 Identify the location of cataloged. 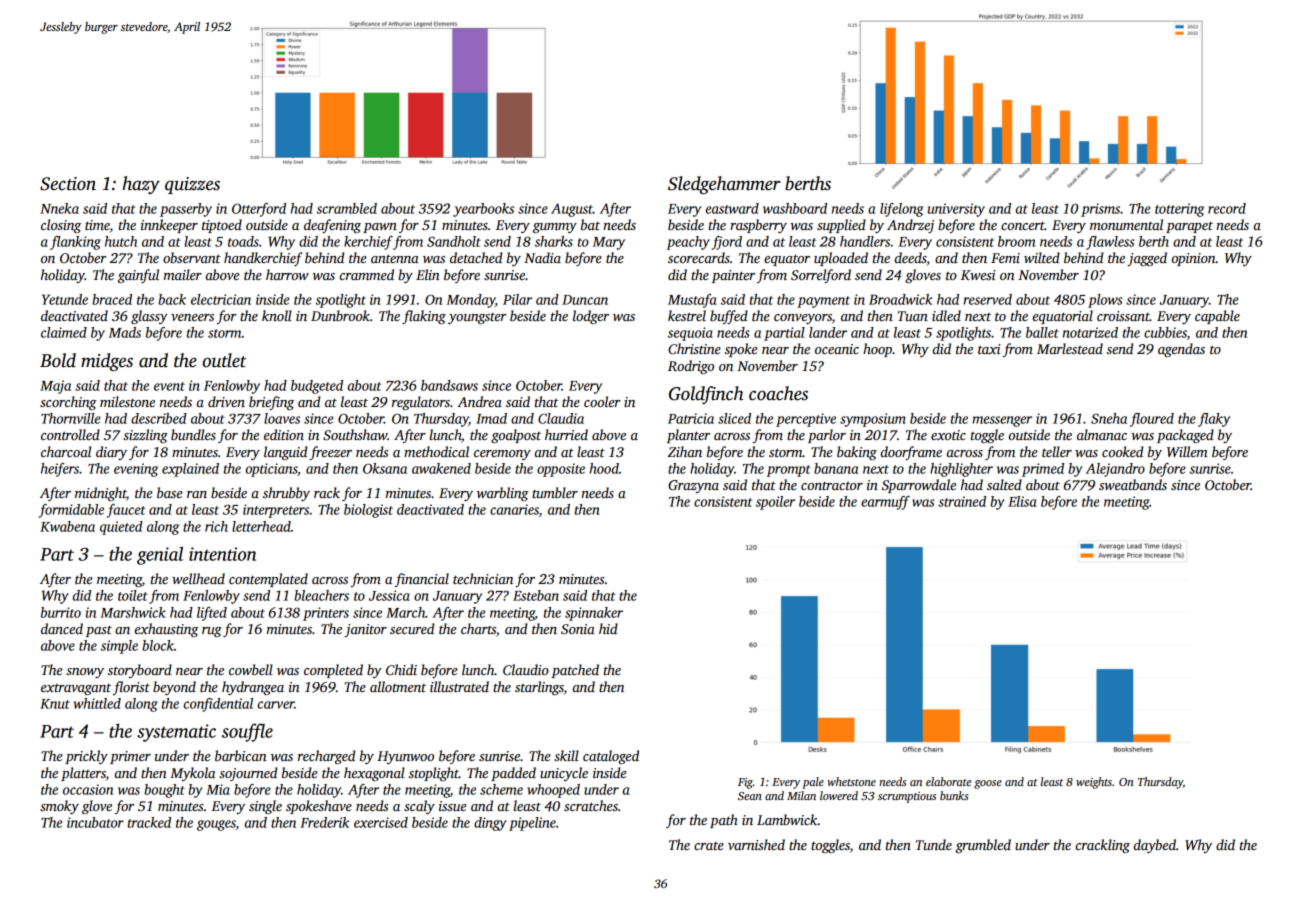
(611, 757).
